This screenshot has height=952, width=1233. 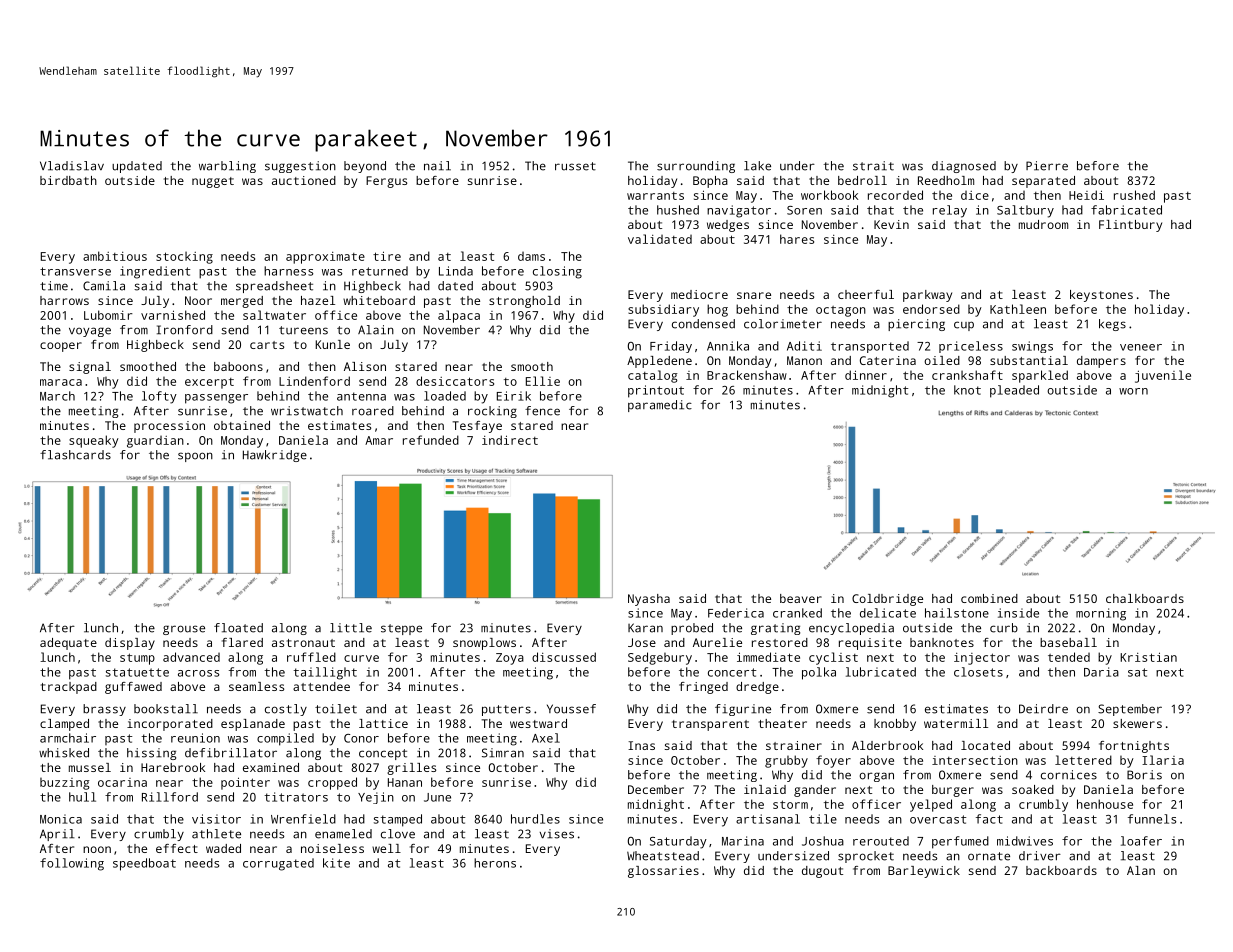 What do you see at coordinates (1086, 195) in the screenshot?
I see `Heidi` at bounding box center [1086, 195].
